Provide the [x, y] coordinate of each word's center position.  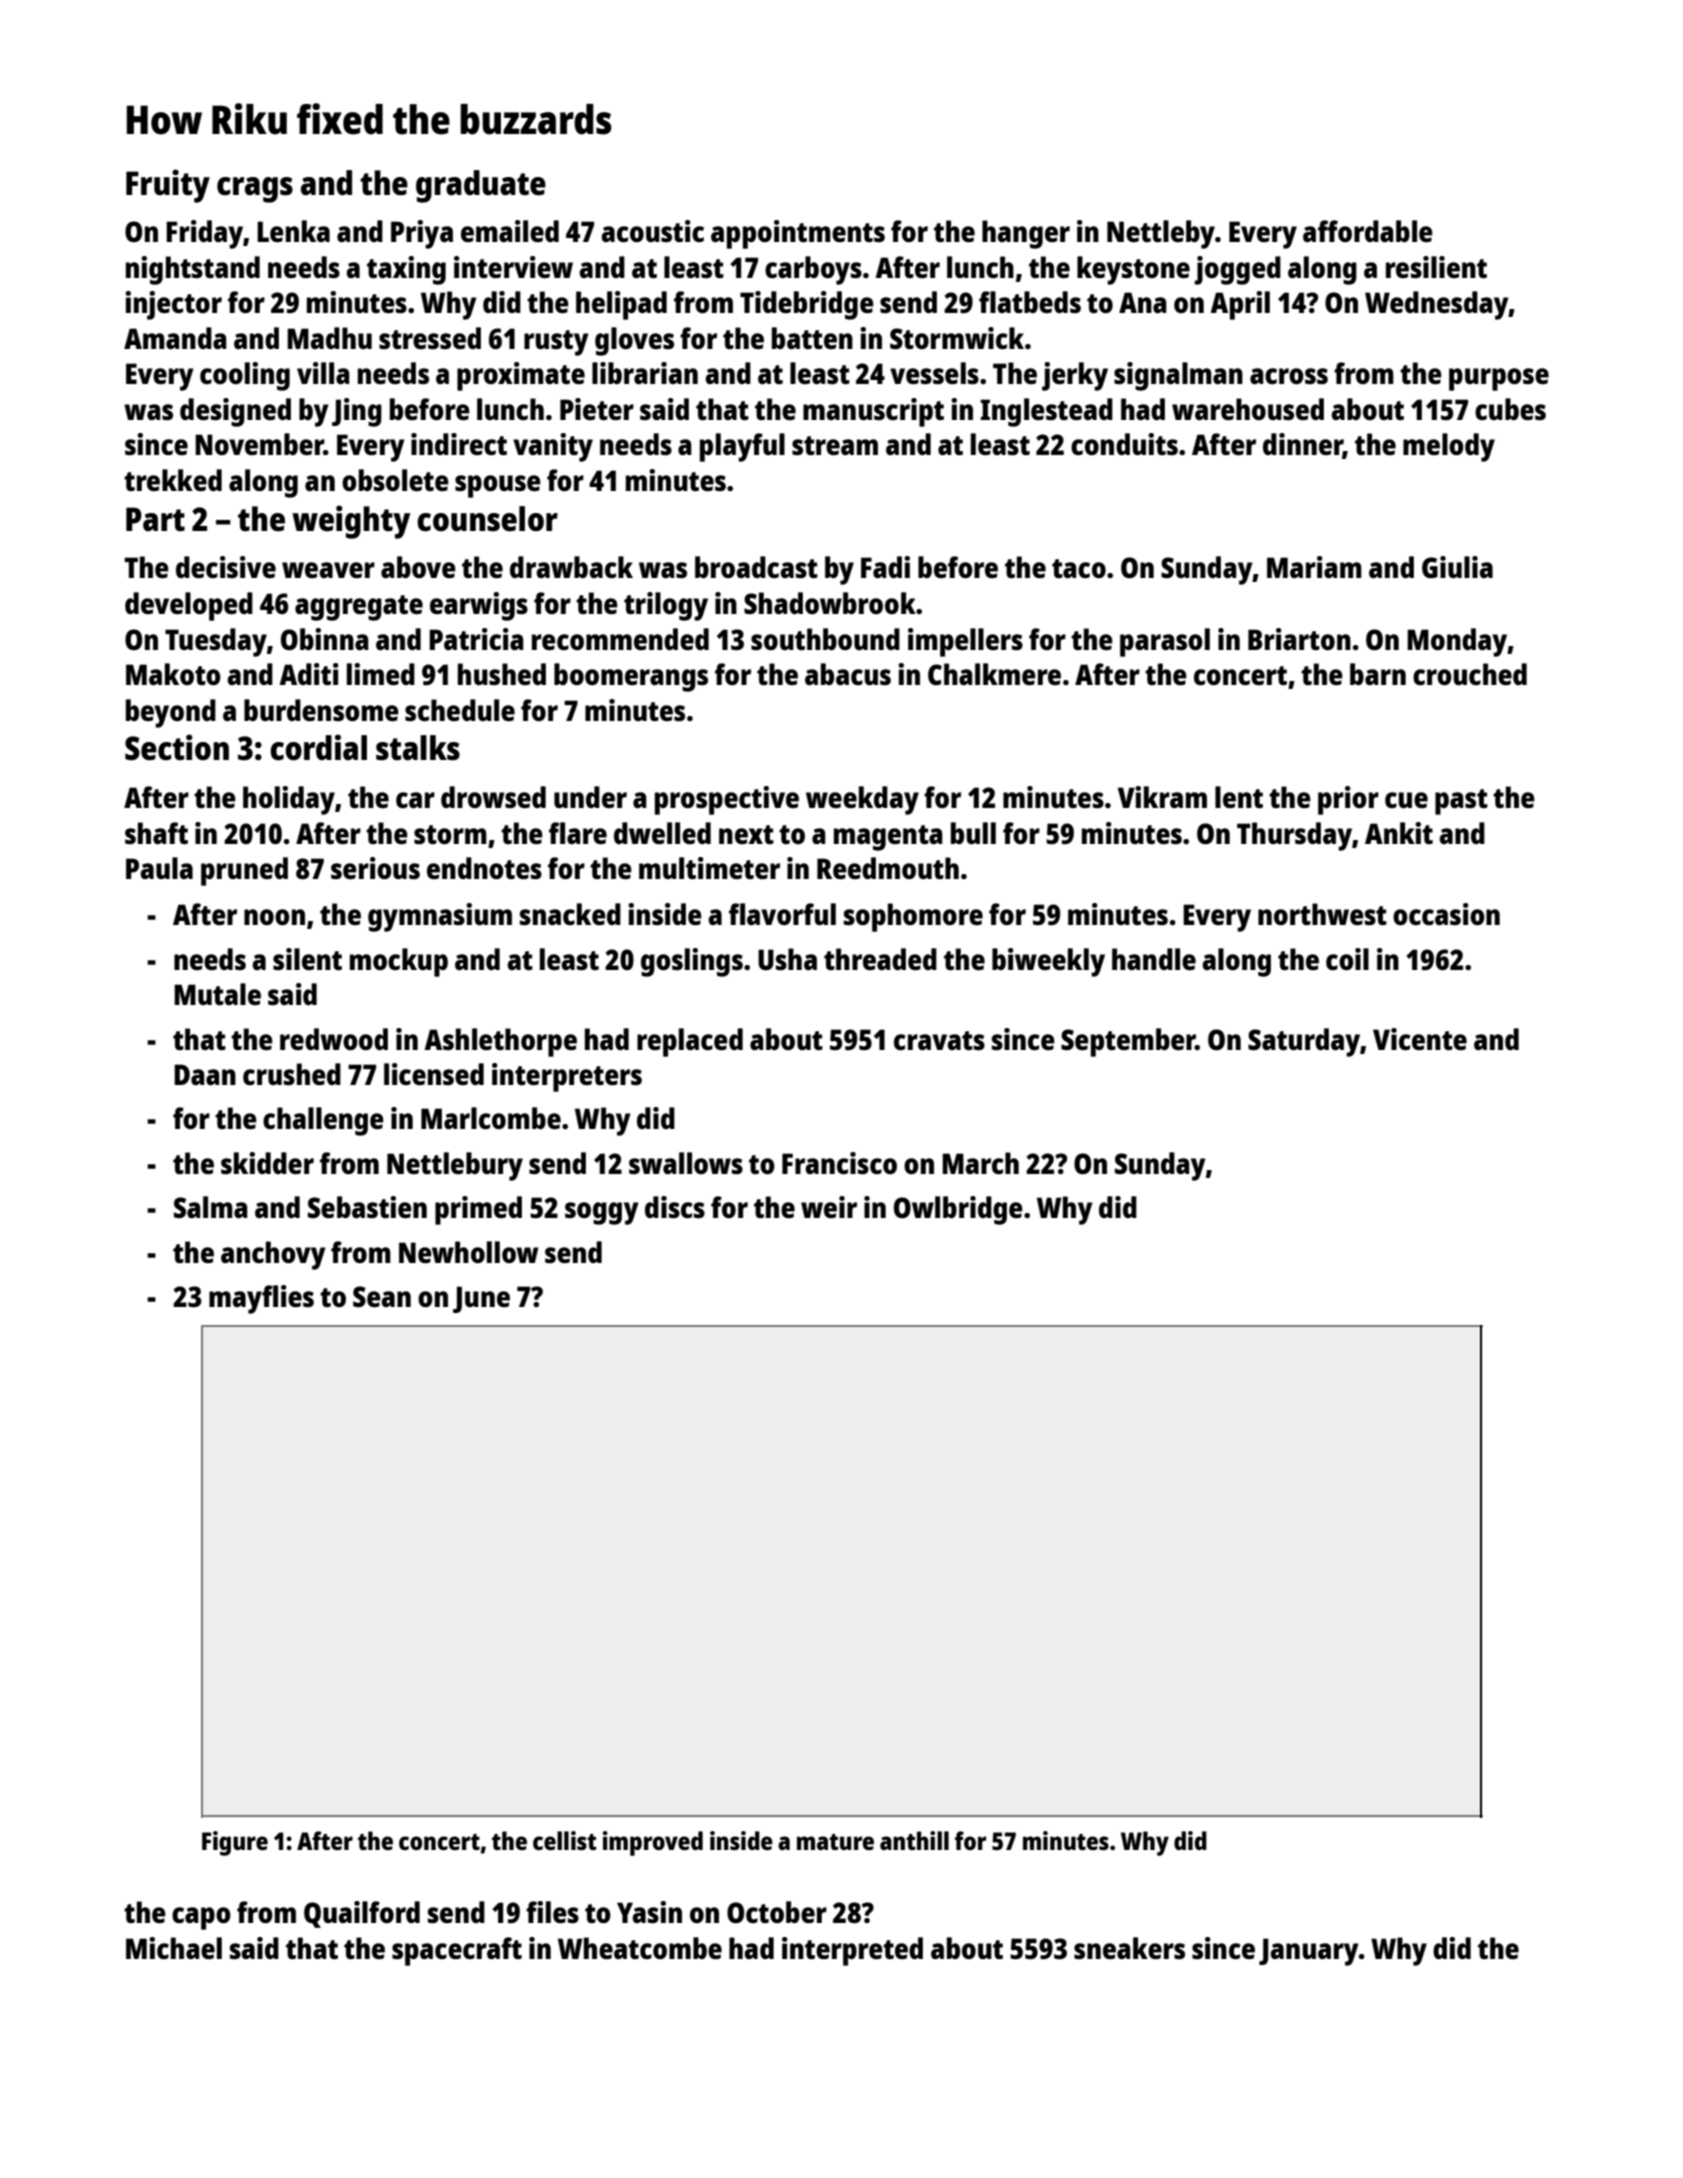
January [1309, 1952]
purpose [1499, 379]
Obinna [325, 639]
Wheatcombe [640, 1948]
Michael [174, 1948]
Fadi [885, 567]
